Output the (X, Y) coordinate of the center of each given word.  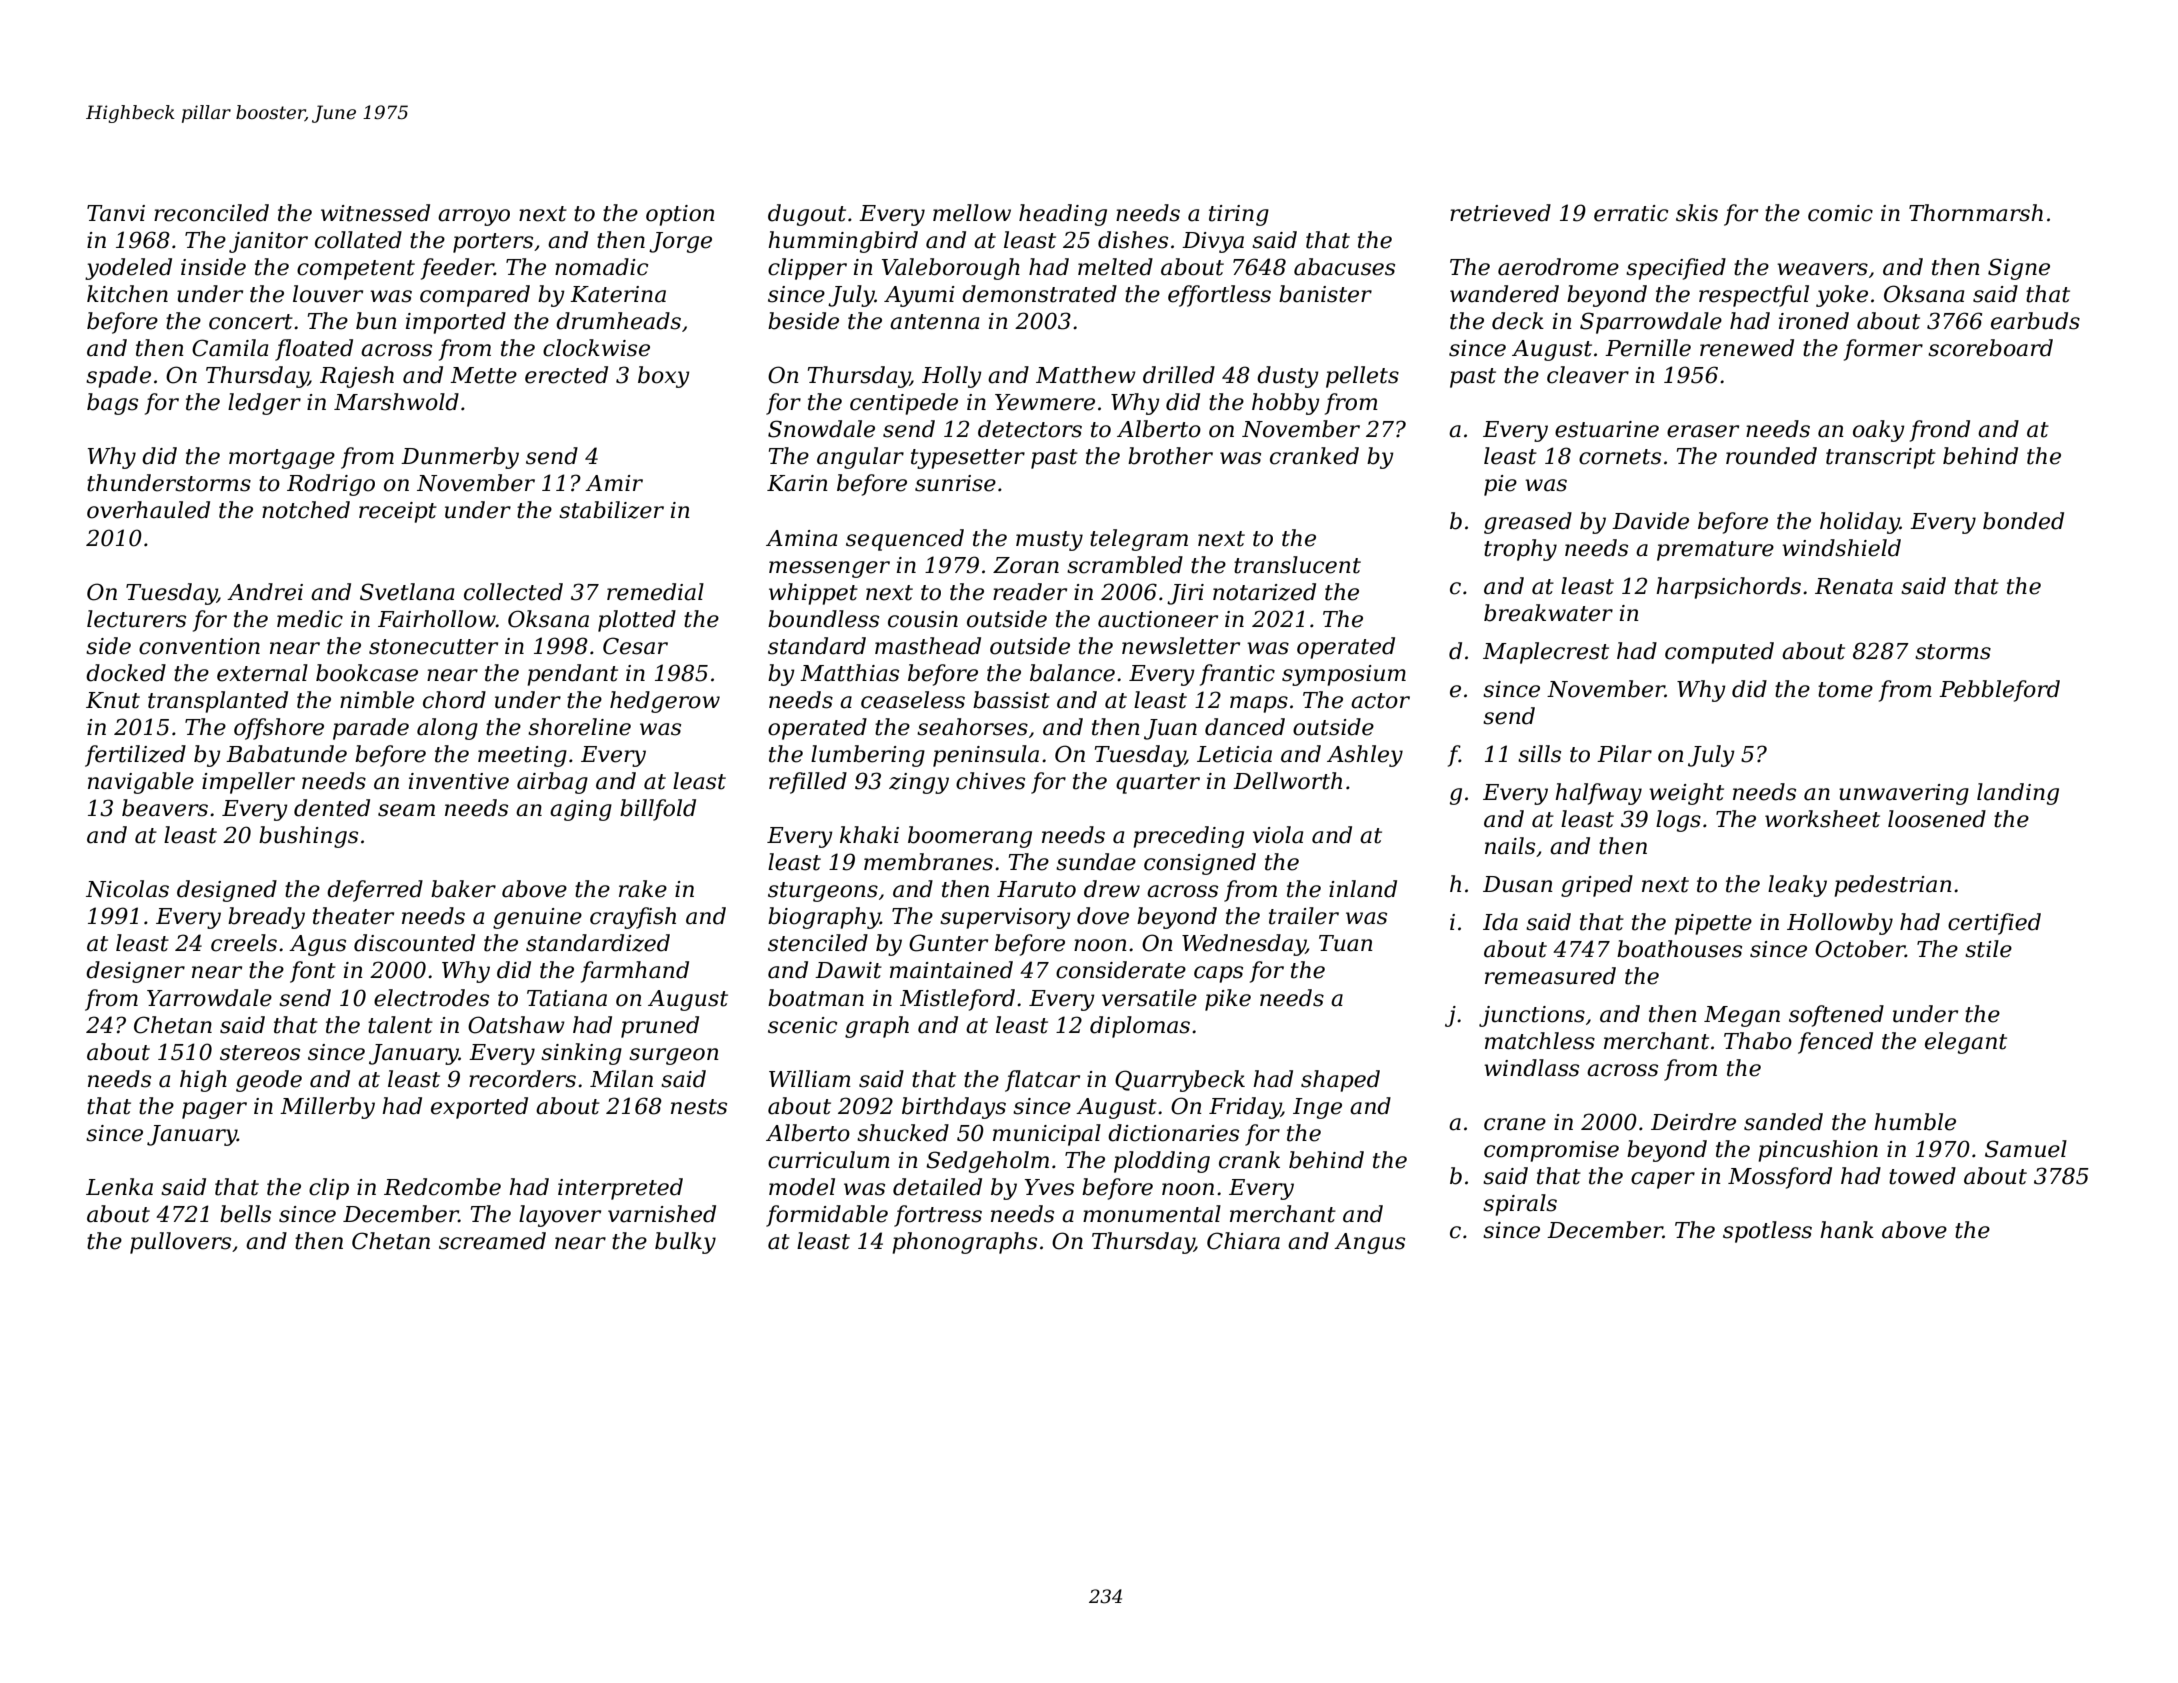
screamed (492, 1241)
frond (1940, 431)
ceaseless (913, 700)
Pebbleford (1999, 691)
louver (328, 294)
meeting (522, 756)
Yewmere (1045, 402)
